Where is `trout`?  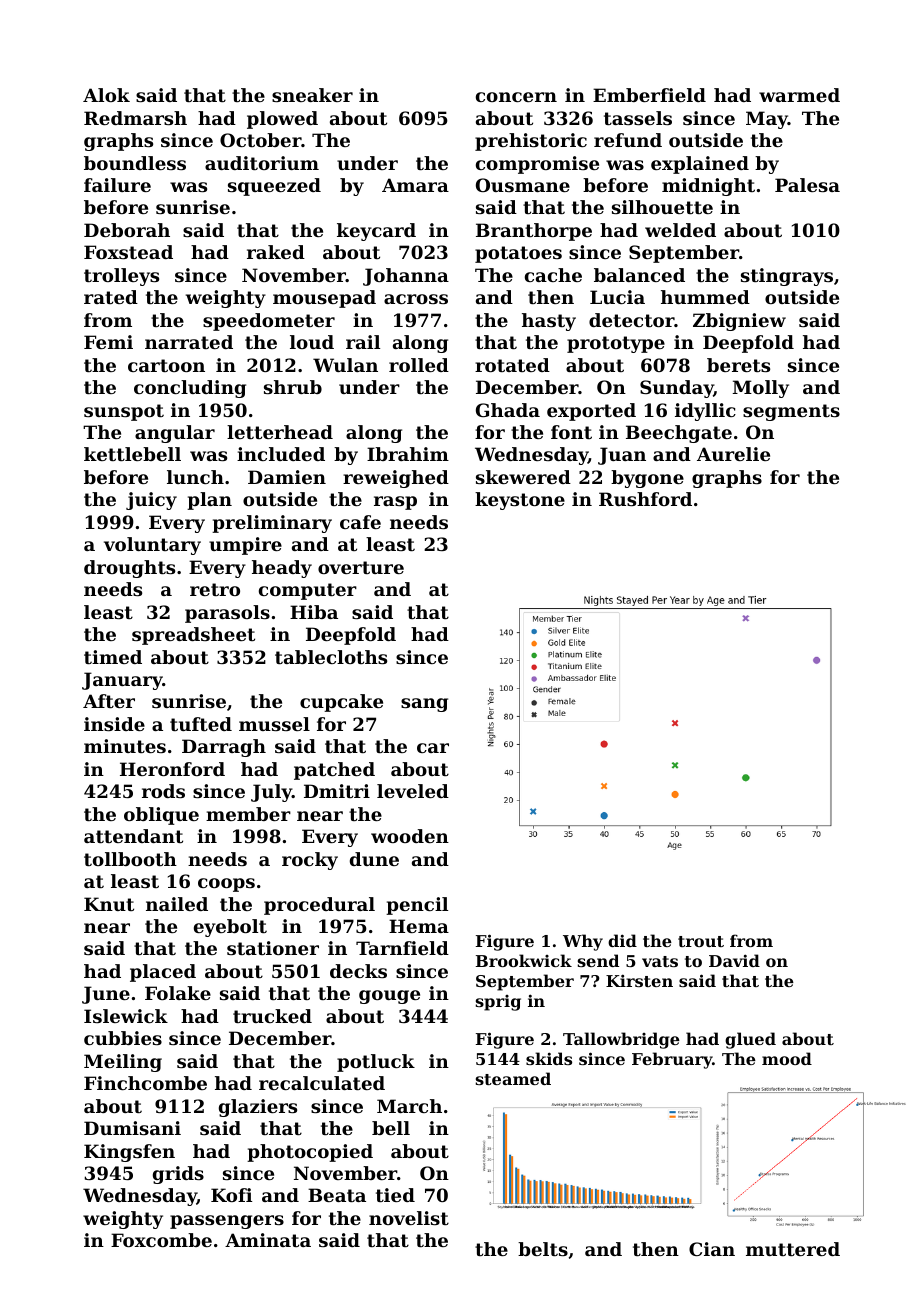 trout is located at coordinates (701, 941).
